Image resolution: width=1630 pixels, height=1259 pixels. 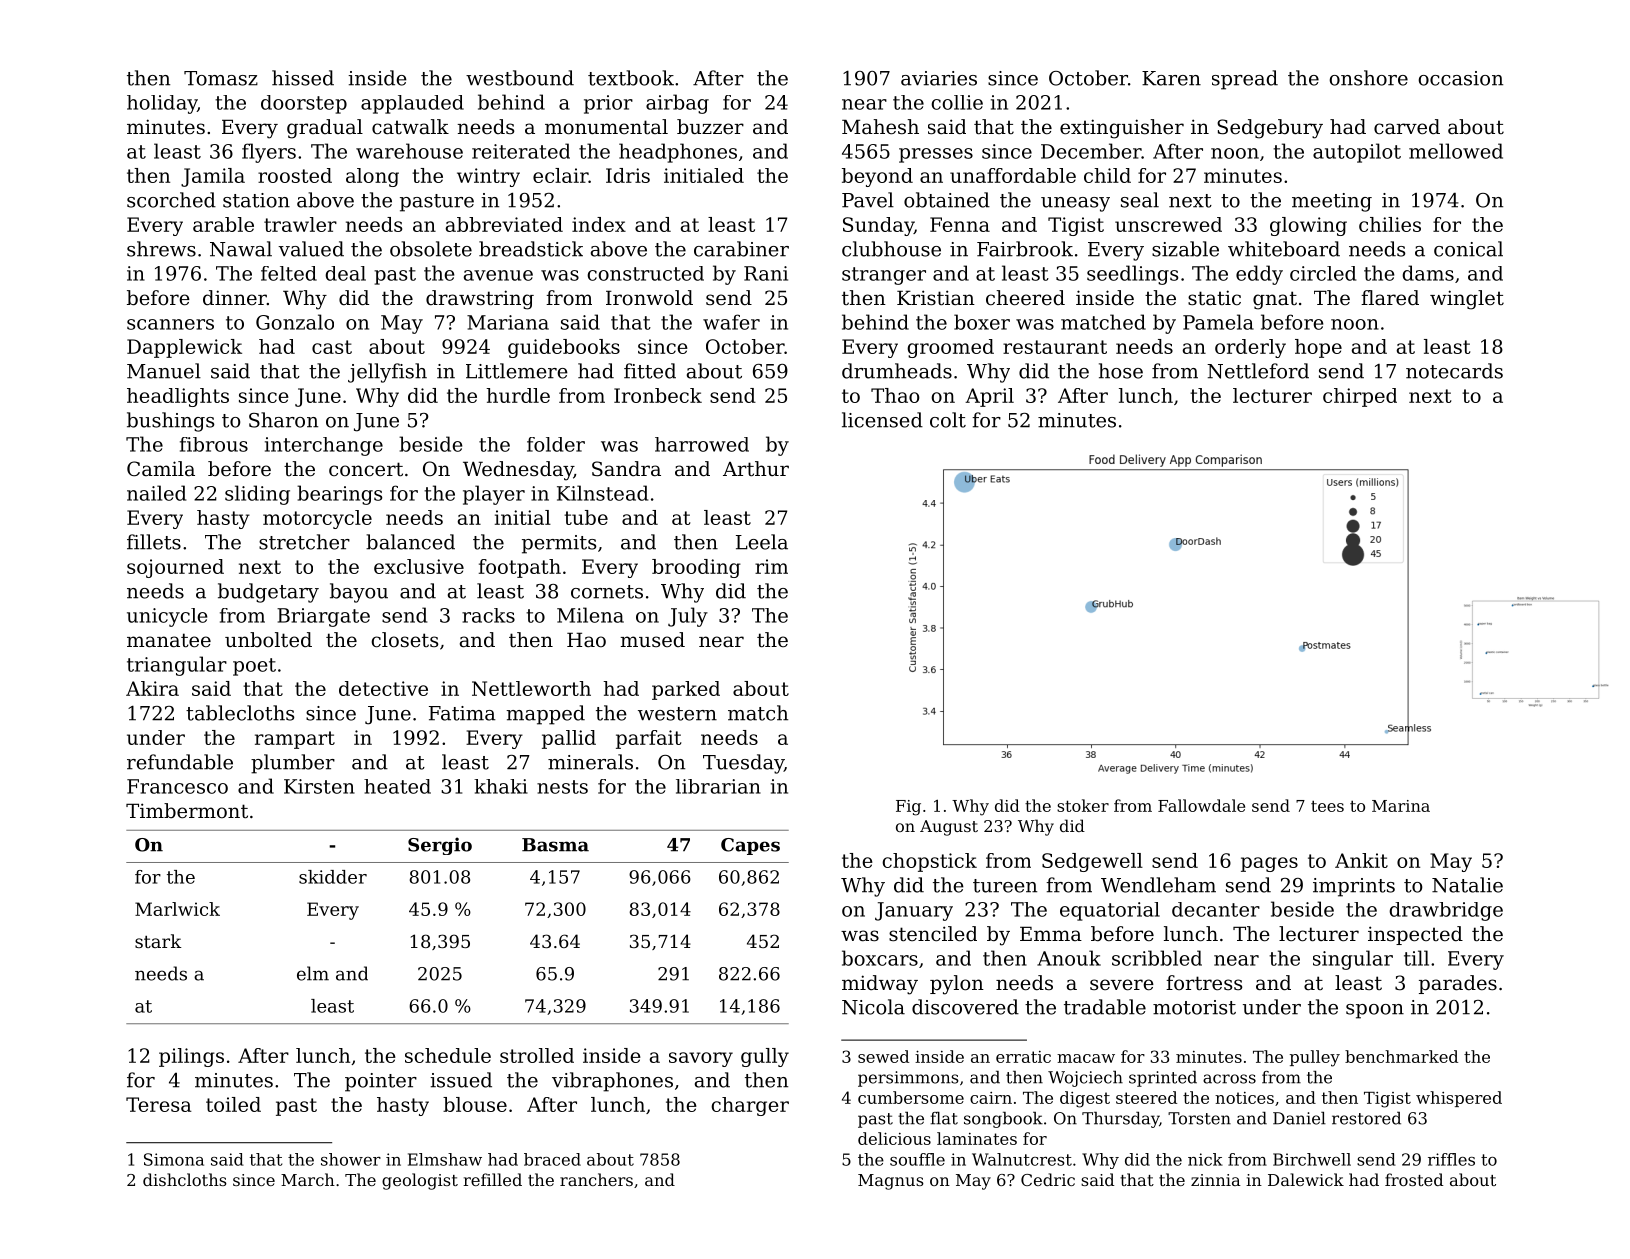 I want to click on parades, so click(x=1458, y=984).
